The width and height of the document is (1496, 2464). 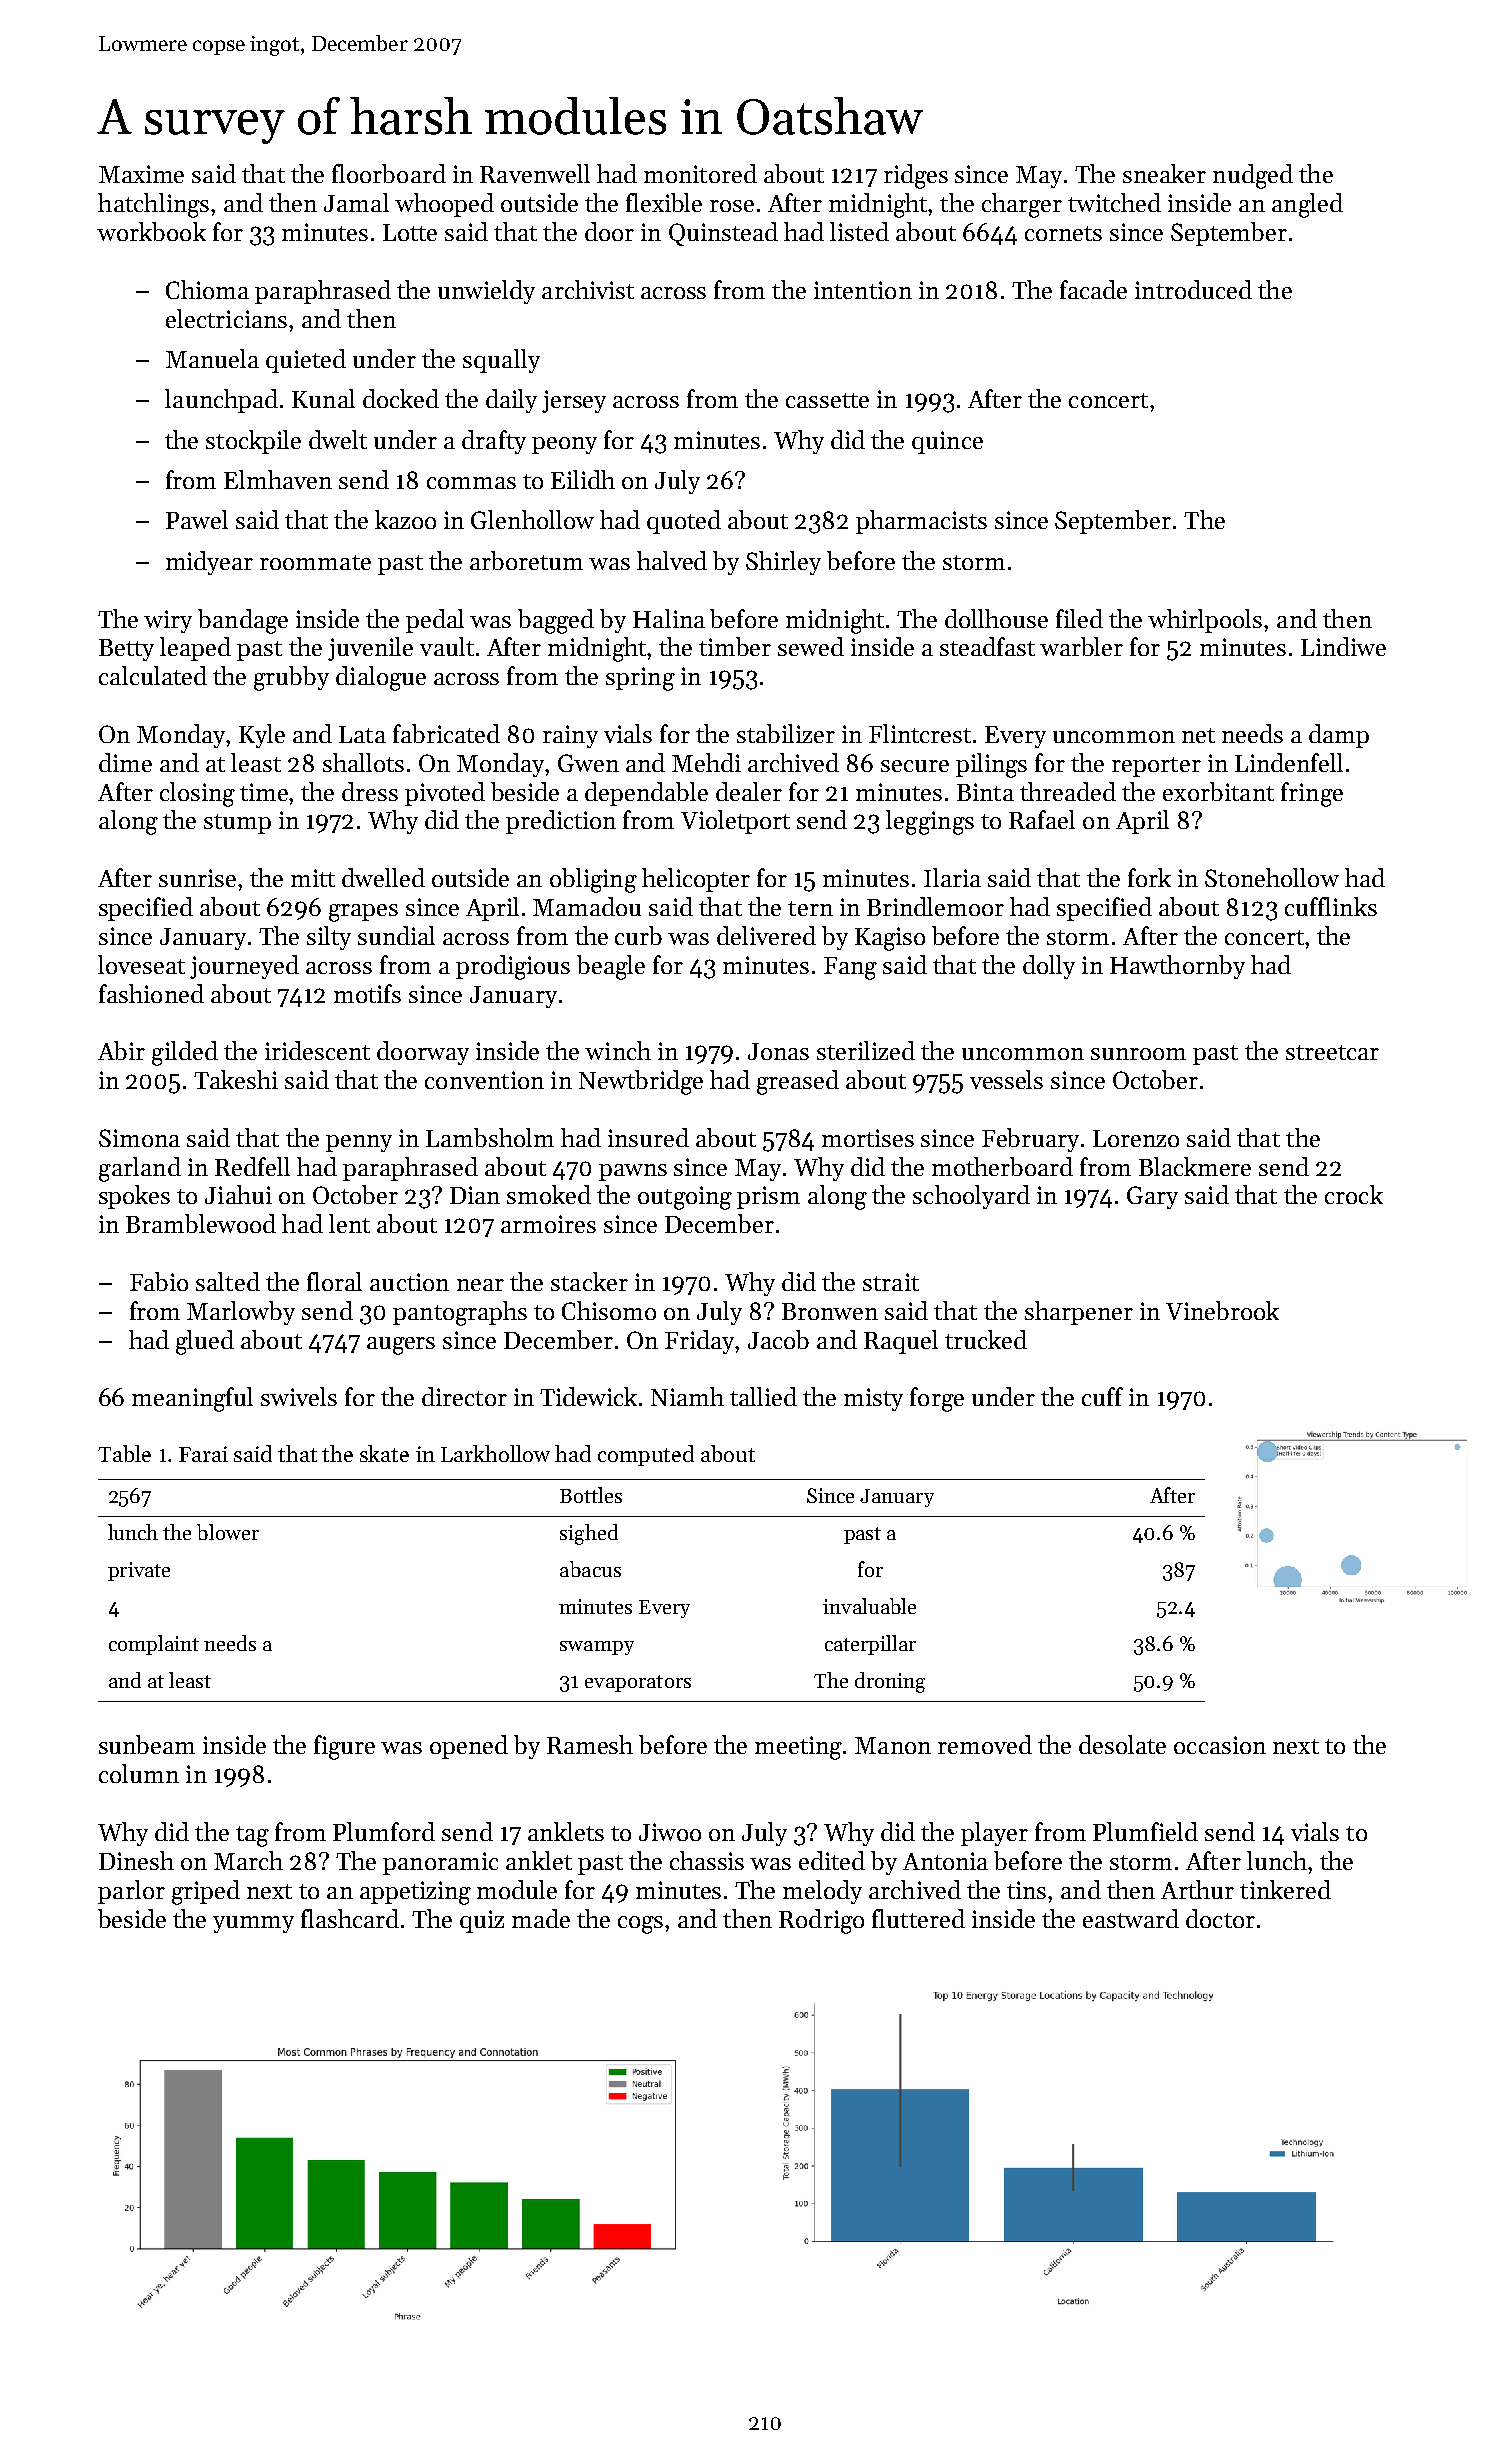 I want to click on monitored, so click(x=700, y=173).
